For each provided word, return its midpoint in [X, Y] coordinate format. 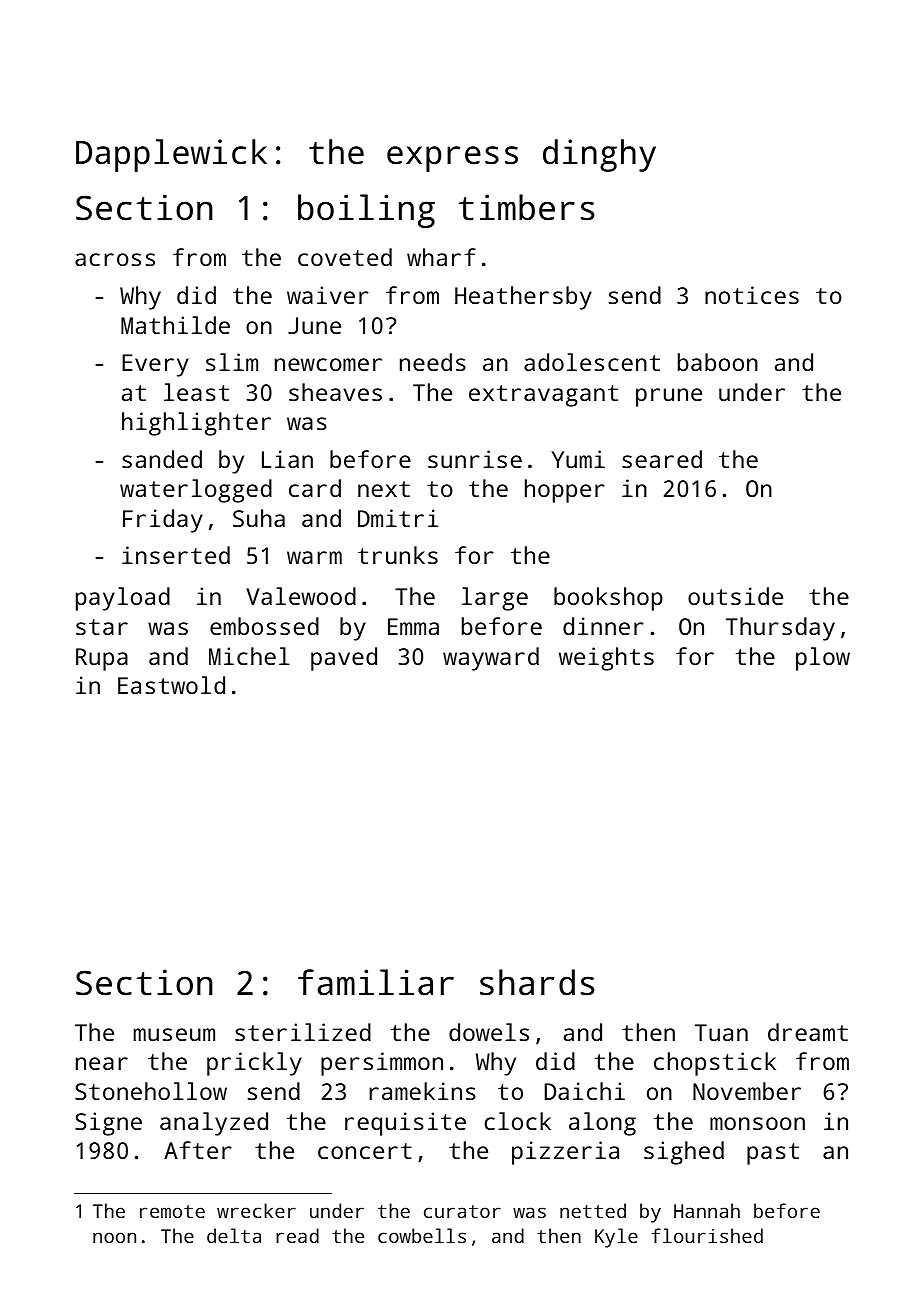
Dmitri [398, 518]
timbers [527, 207]
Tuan [721, 1032]
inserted [176, 555]
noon [114, 1237]
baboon [718, 362]
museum [174, 1034]
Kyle [616, 1238]
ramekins [422, 1091]
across [115, 259]
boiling [366, 211]
